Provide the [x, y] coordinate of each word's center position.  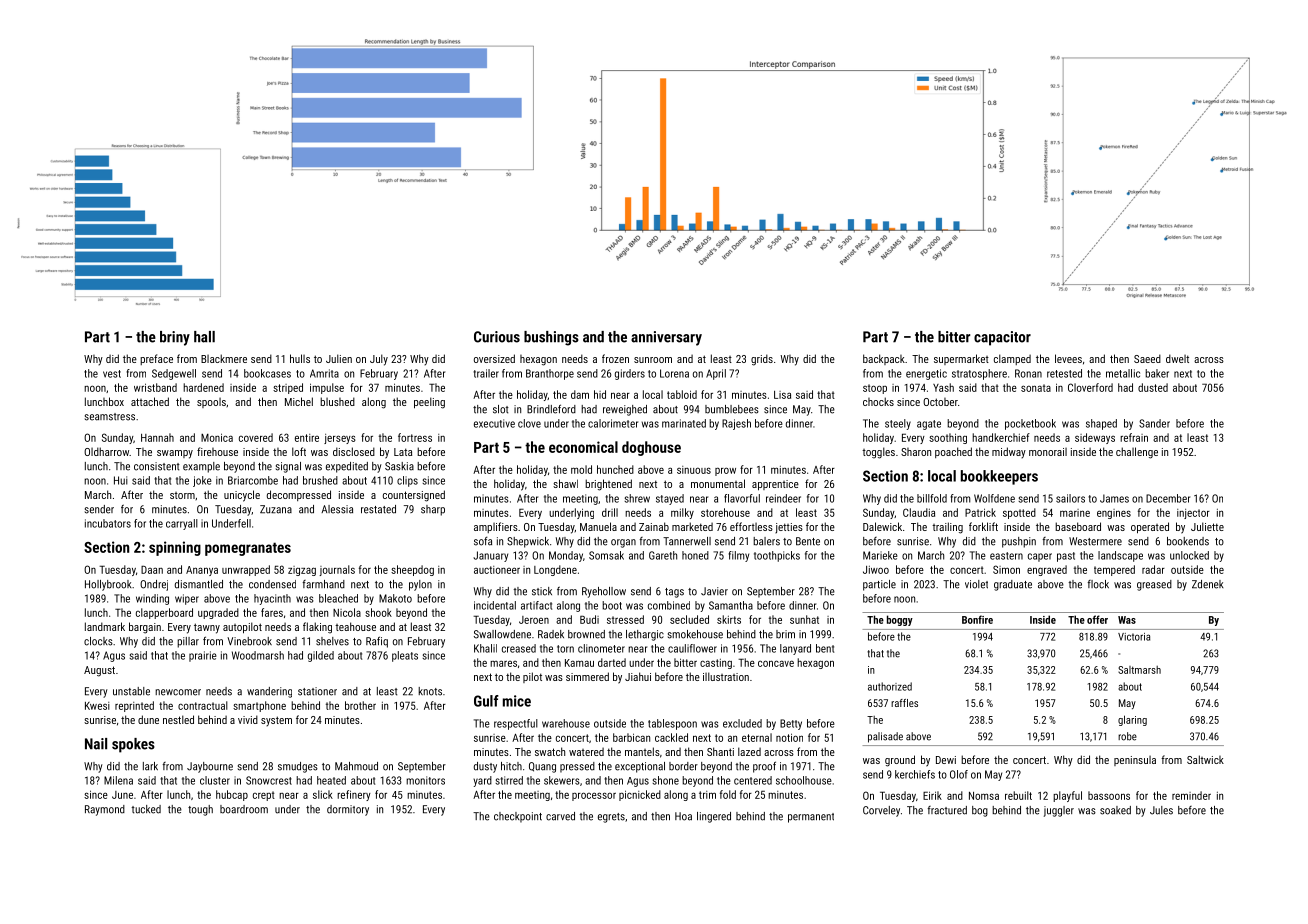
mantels [642, 751]
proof [764, 767]
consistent [157, 466]
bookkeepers [999, 477]
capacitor [1002, 338]
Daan [152, 569]
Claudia [919, 512]
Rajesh [736, 424]
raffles [904, 703]
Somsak [606, 555]
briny [175, 338]
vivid [248, 719]
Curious [497, 337]
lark [150, 766]
